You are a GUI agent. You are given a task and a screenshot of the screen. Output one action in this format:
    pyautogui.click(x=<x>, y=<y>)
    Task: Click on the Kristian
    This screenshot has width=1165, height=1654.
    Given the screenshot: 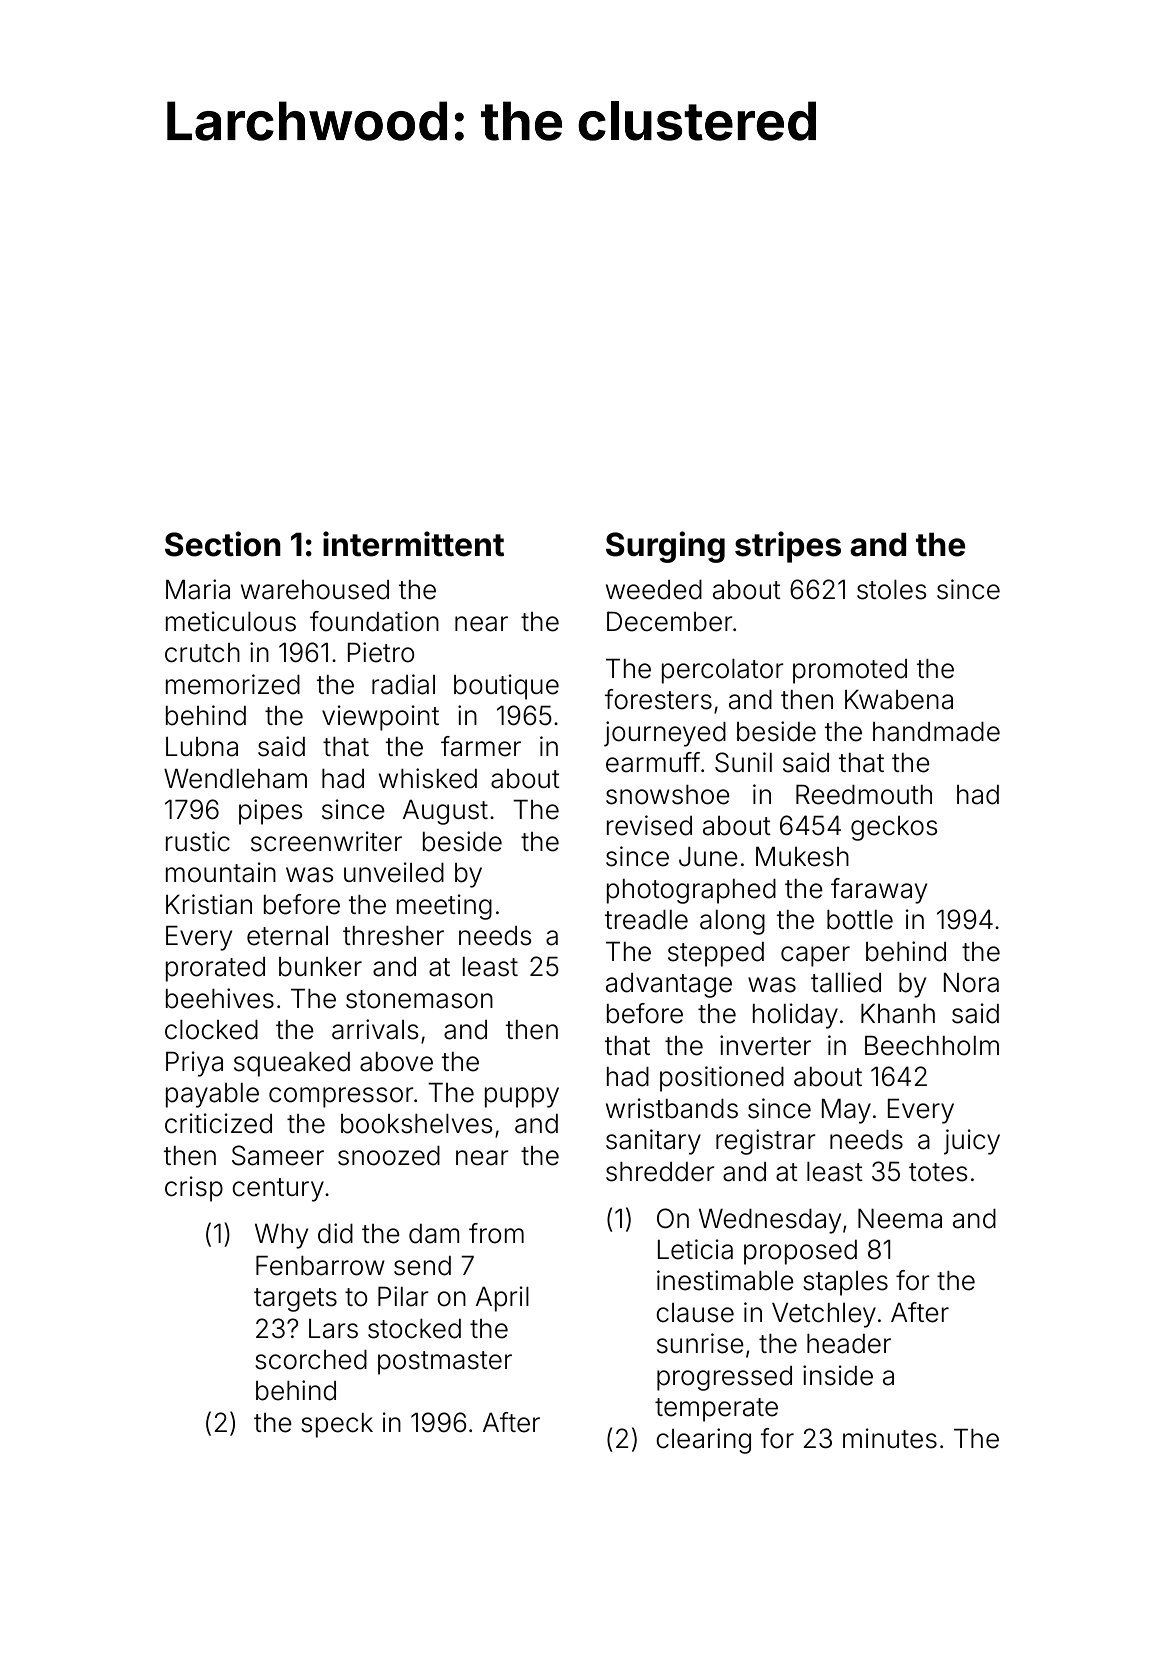 What is the action you would take?
    pyautogui.click(x=209, y=904)
